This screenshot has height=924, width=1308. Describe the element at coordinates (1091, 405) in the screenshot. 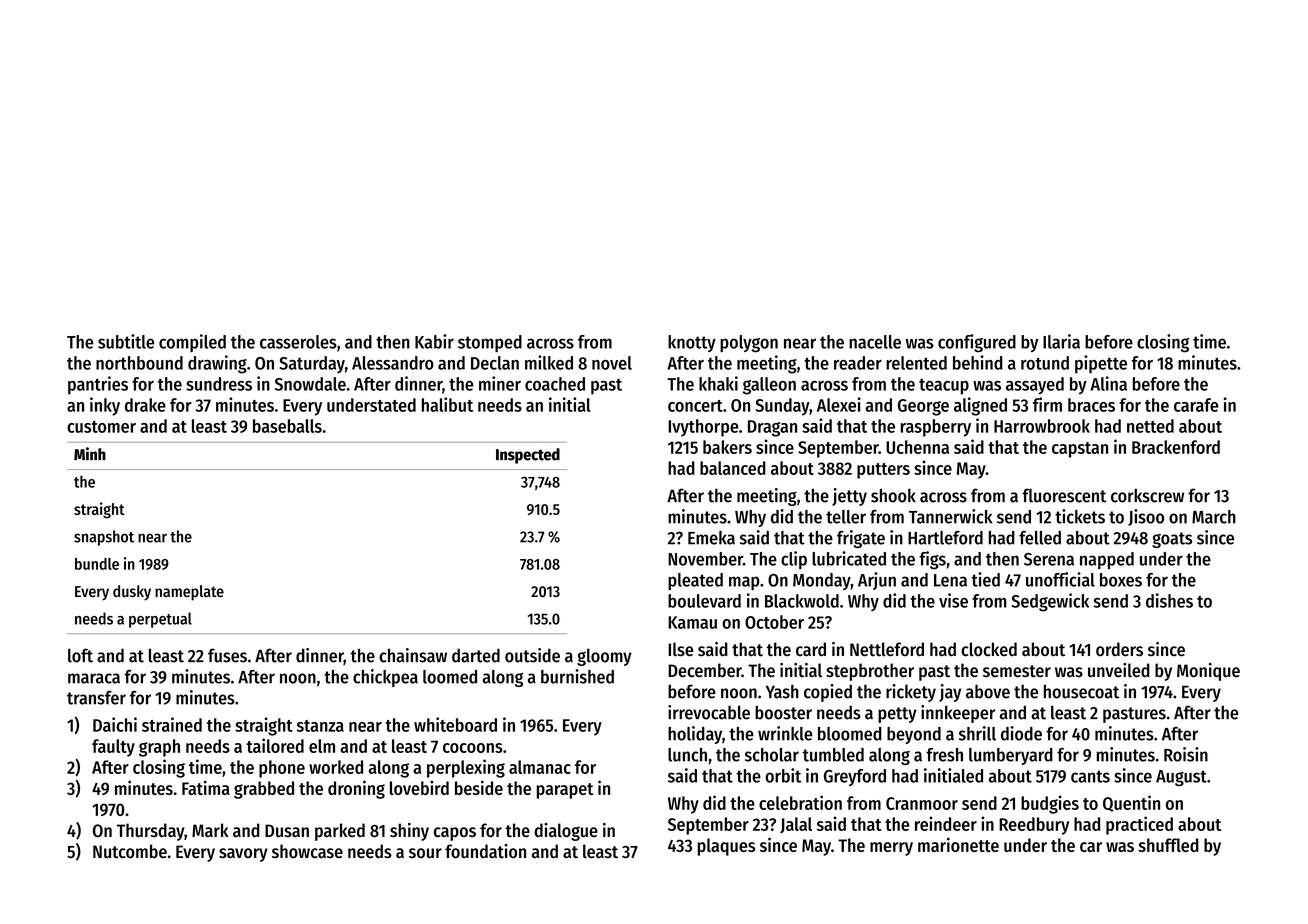

I see `braces` at that location.
